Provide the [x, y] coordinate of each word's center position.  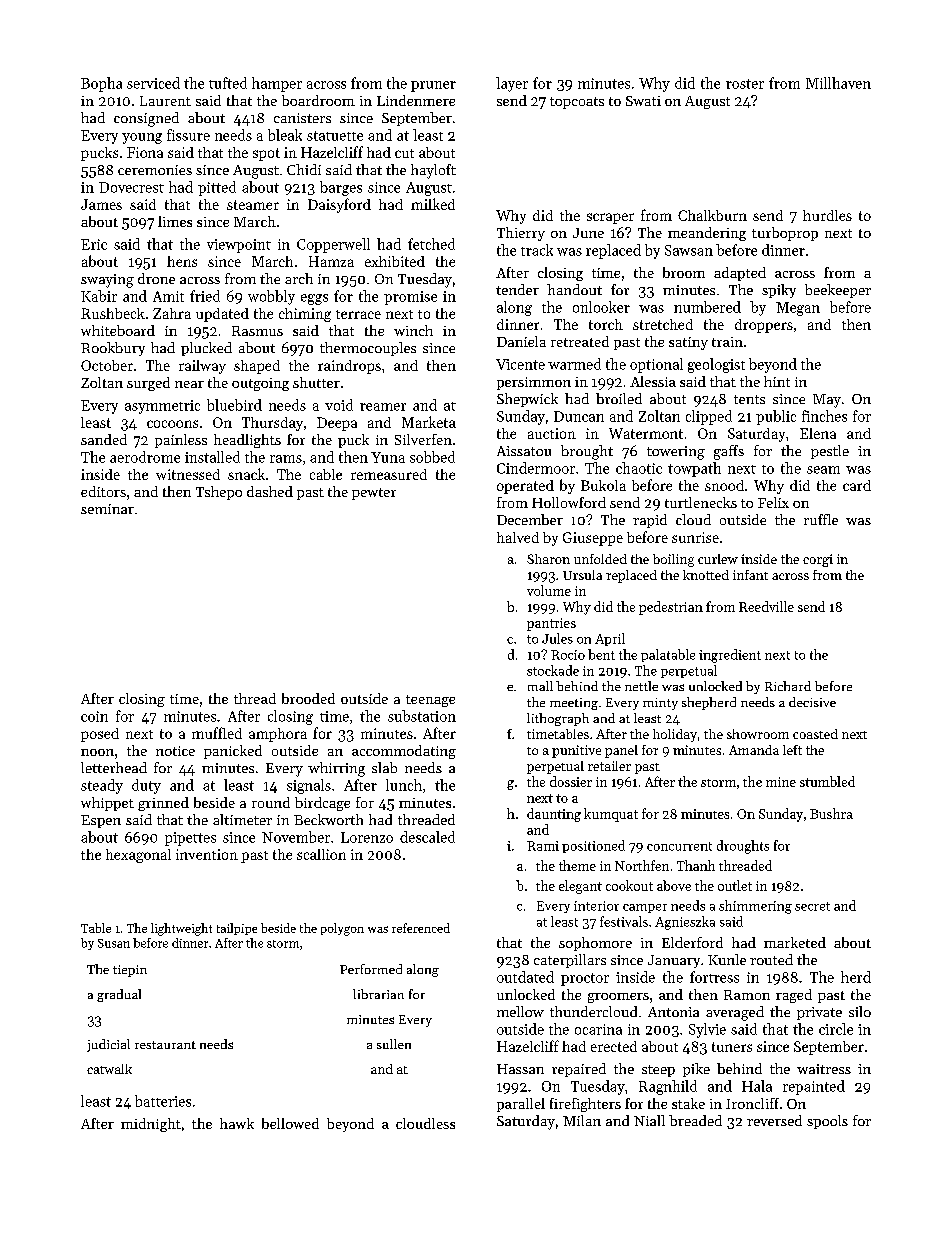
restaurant [165, 1045]
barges [341, 188]
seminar [107, 509]
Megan [798, 309]
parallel [521, 1105]
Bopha [101, 84]
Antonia [673, 1012]
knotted [706, 575]
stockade [553, 670]
